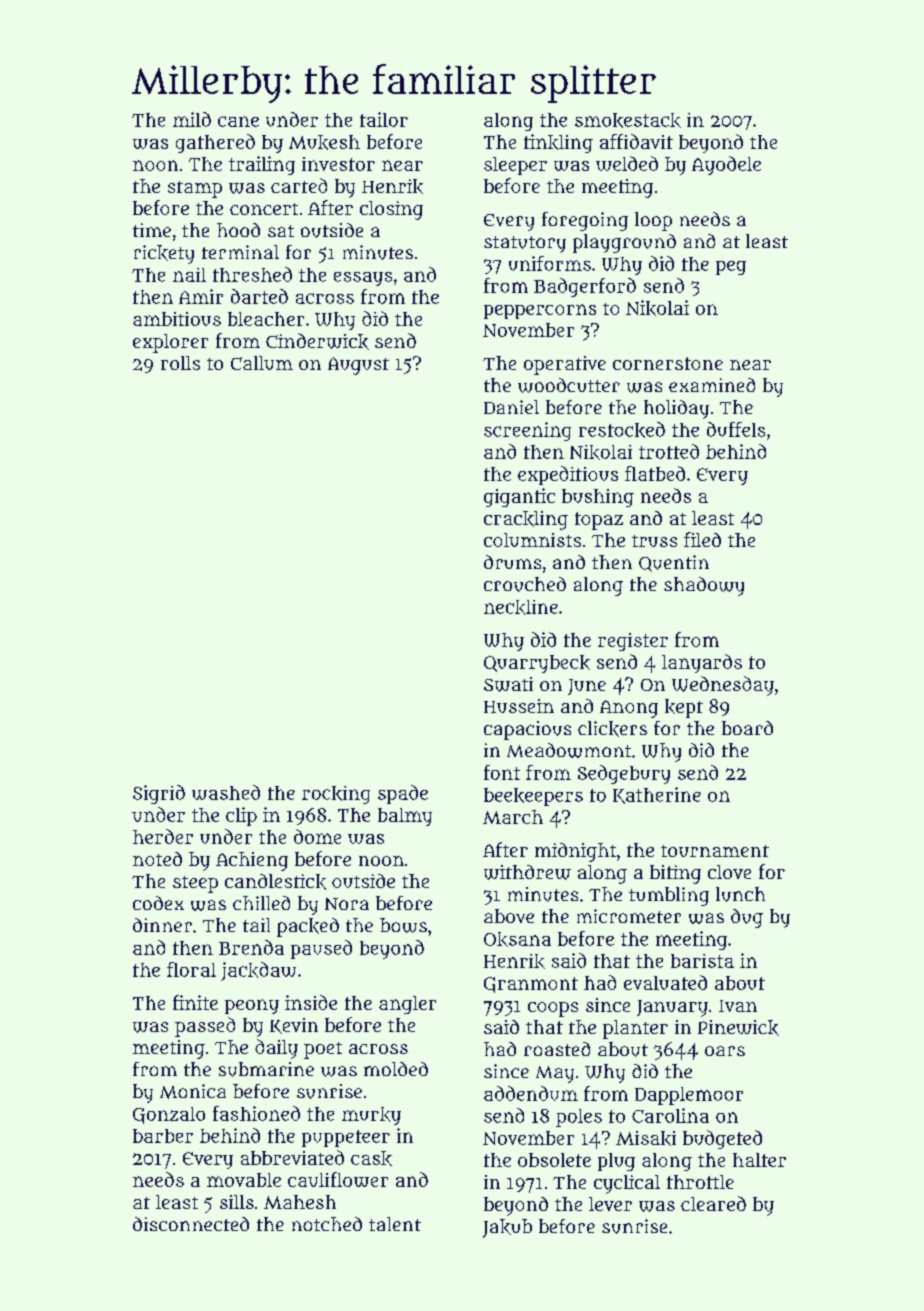 This image has width=924, height=1311. Describe the element at coordinates (653, 221) in the image. I see `loop` at that location.
